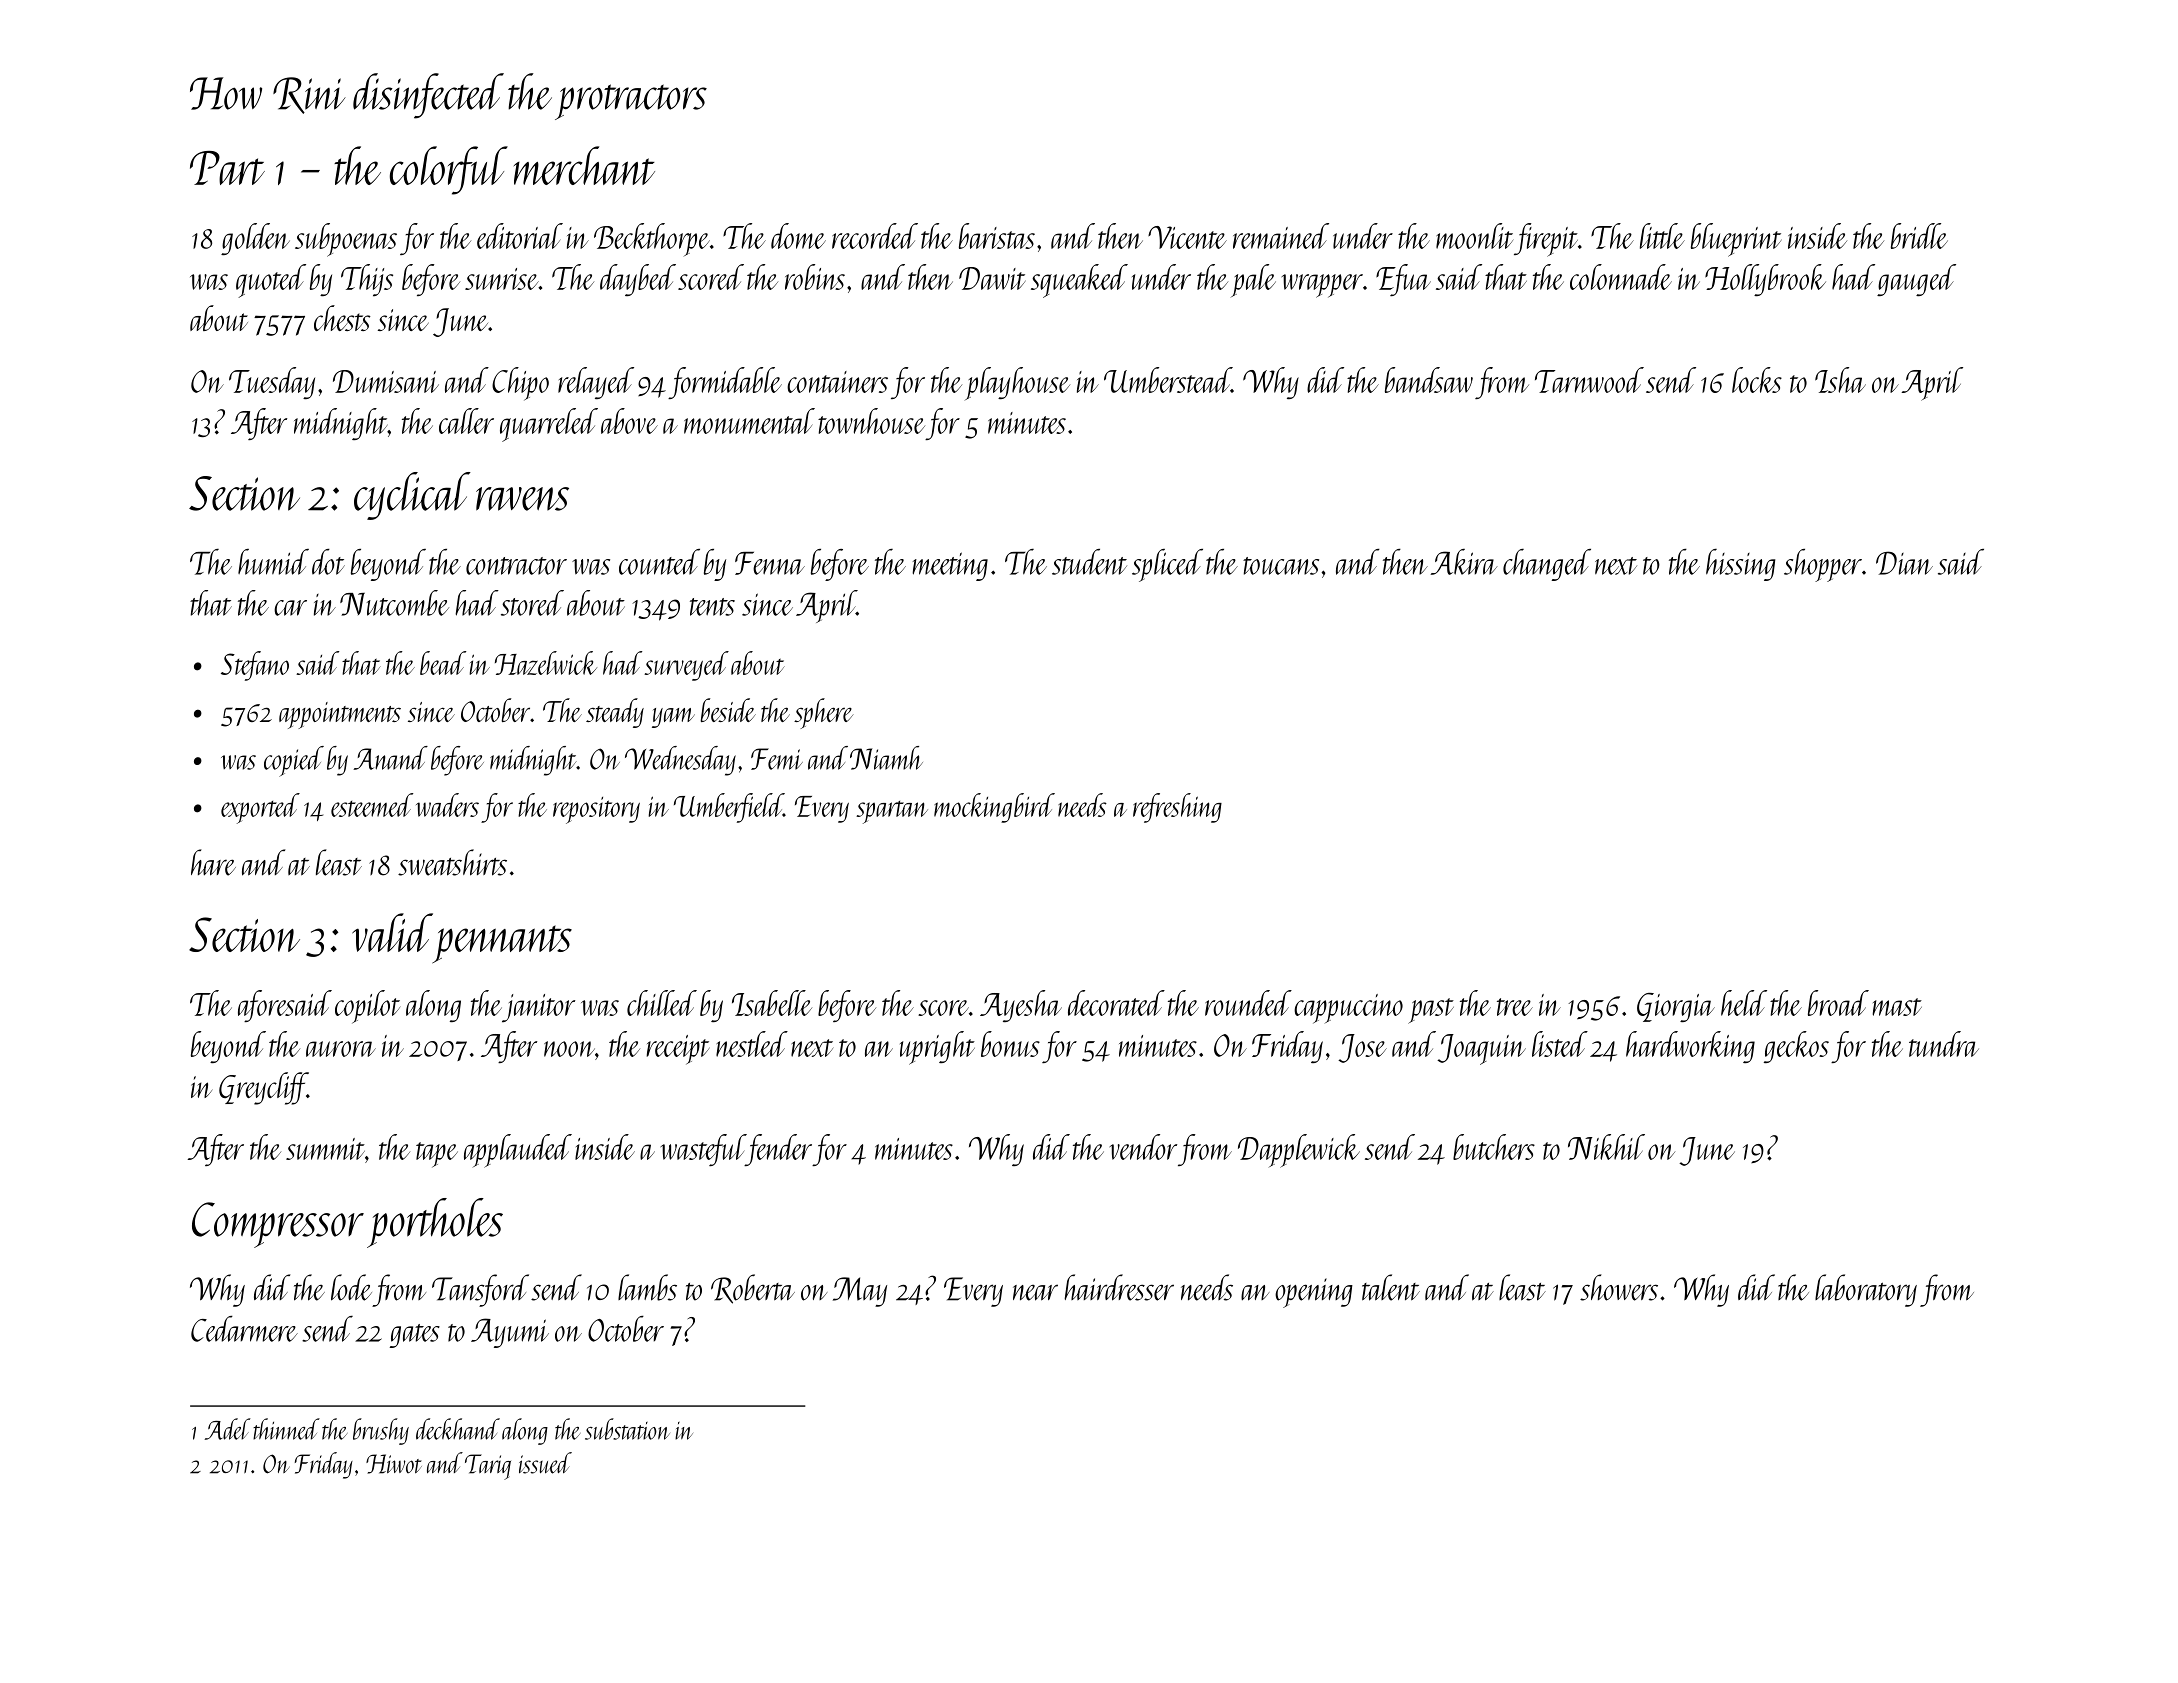  What do you see at coordinates (1116, 1003) in the screenshot?
I see `decorated` at bounding box center [1116, 1003].
